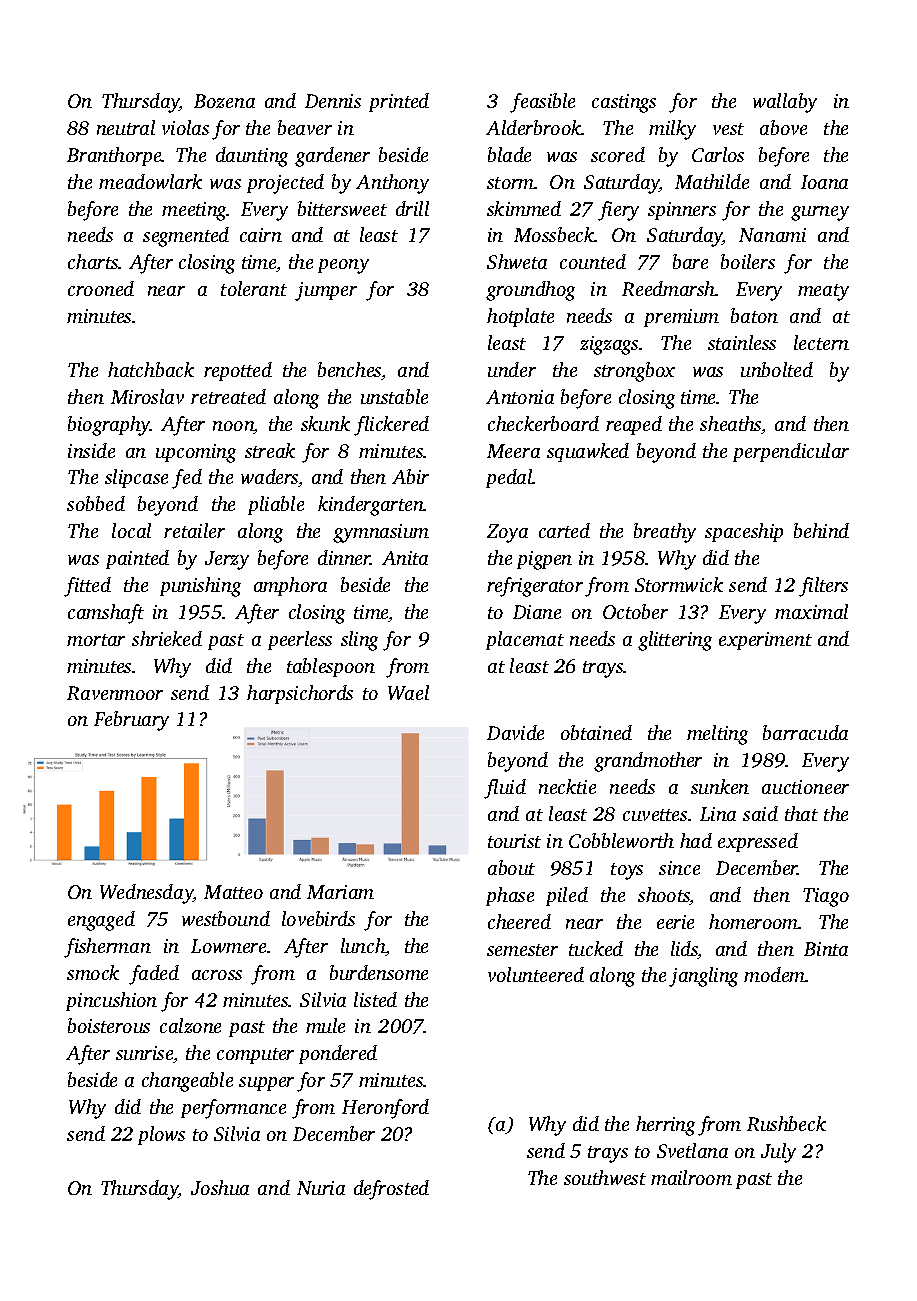 The width and height of the screenshot is (917, 1301). What do you see at coordinates (399, 102) in the screenshot?
I see `printed` at bounding box center [399, 102].
